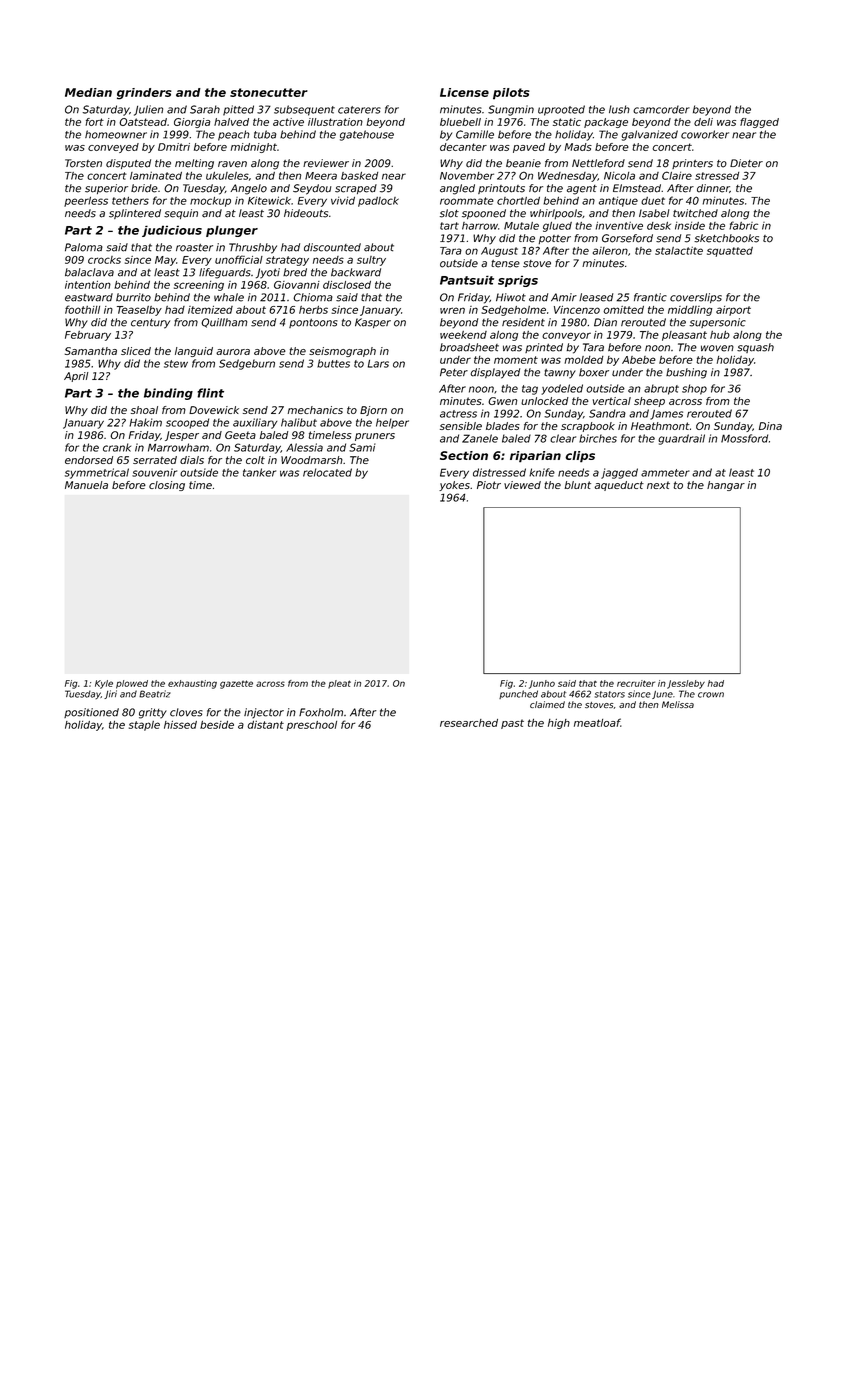  I want to click on grinders, so click(144, 94).
